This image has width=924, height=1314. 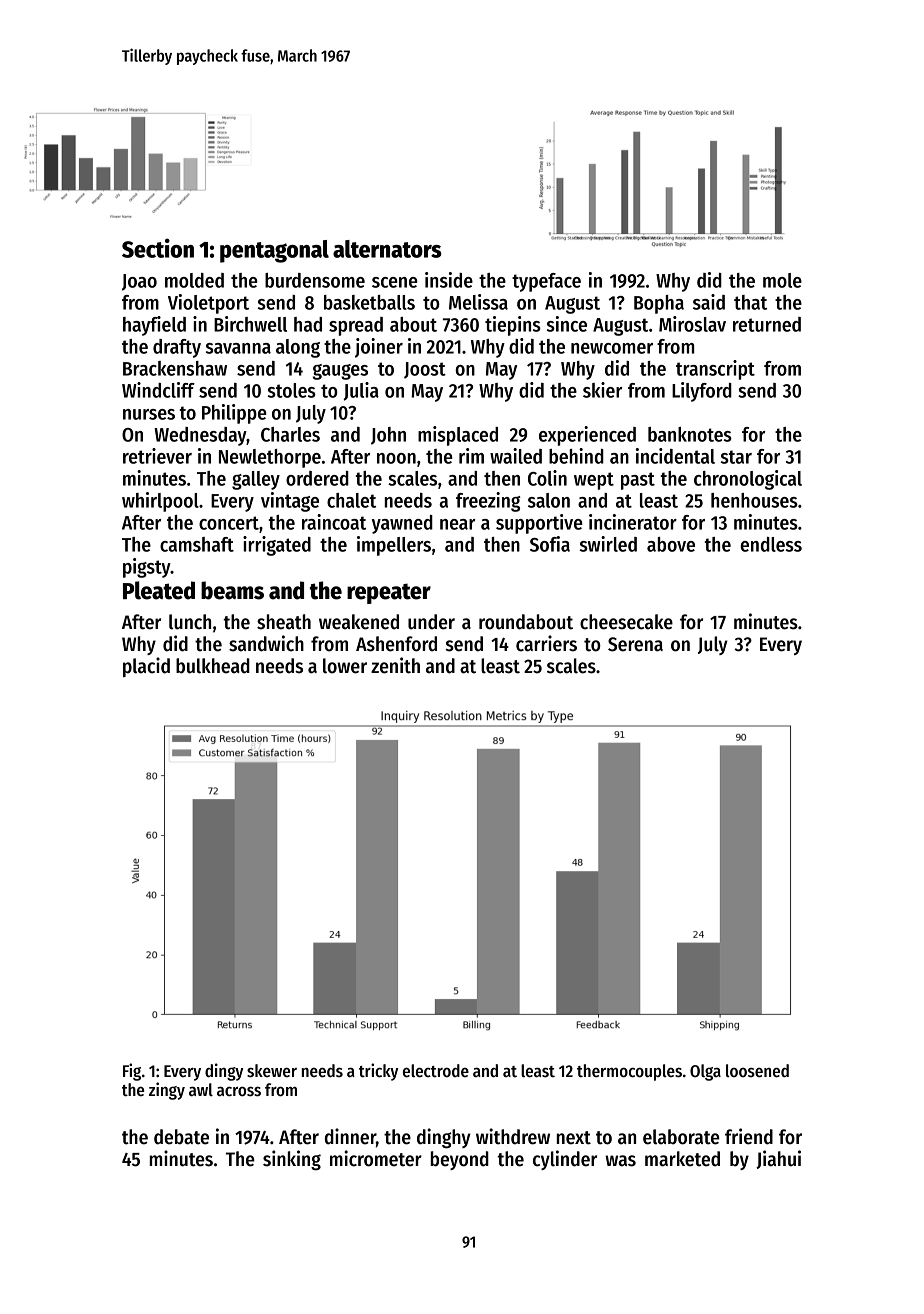 What do you see at coordinates (250, 324) in the image?
I see `Birchwell` at bounding box center [250, 324].
